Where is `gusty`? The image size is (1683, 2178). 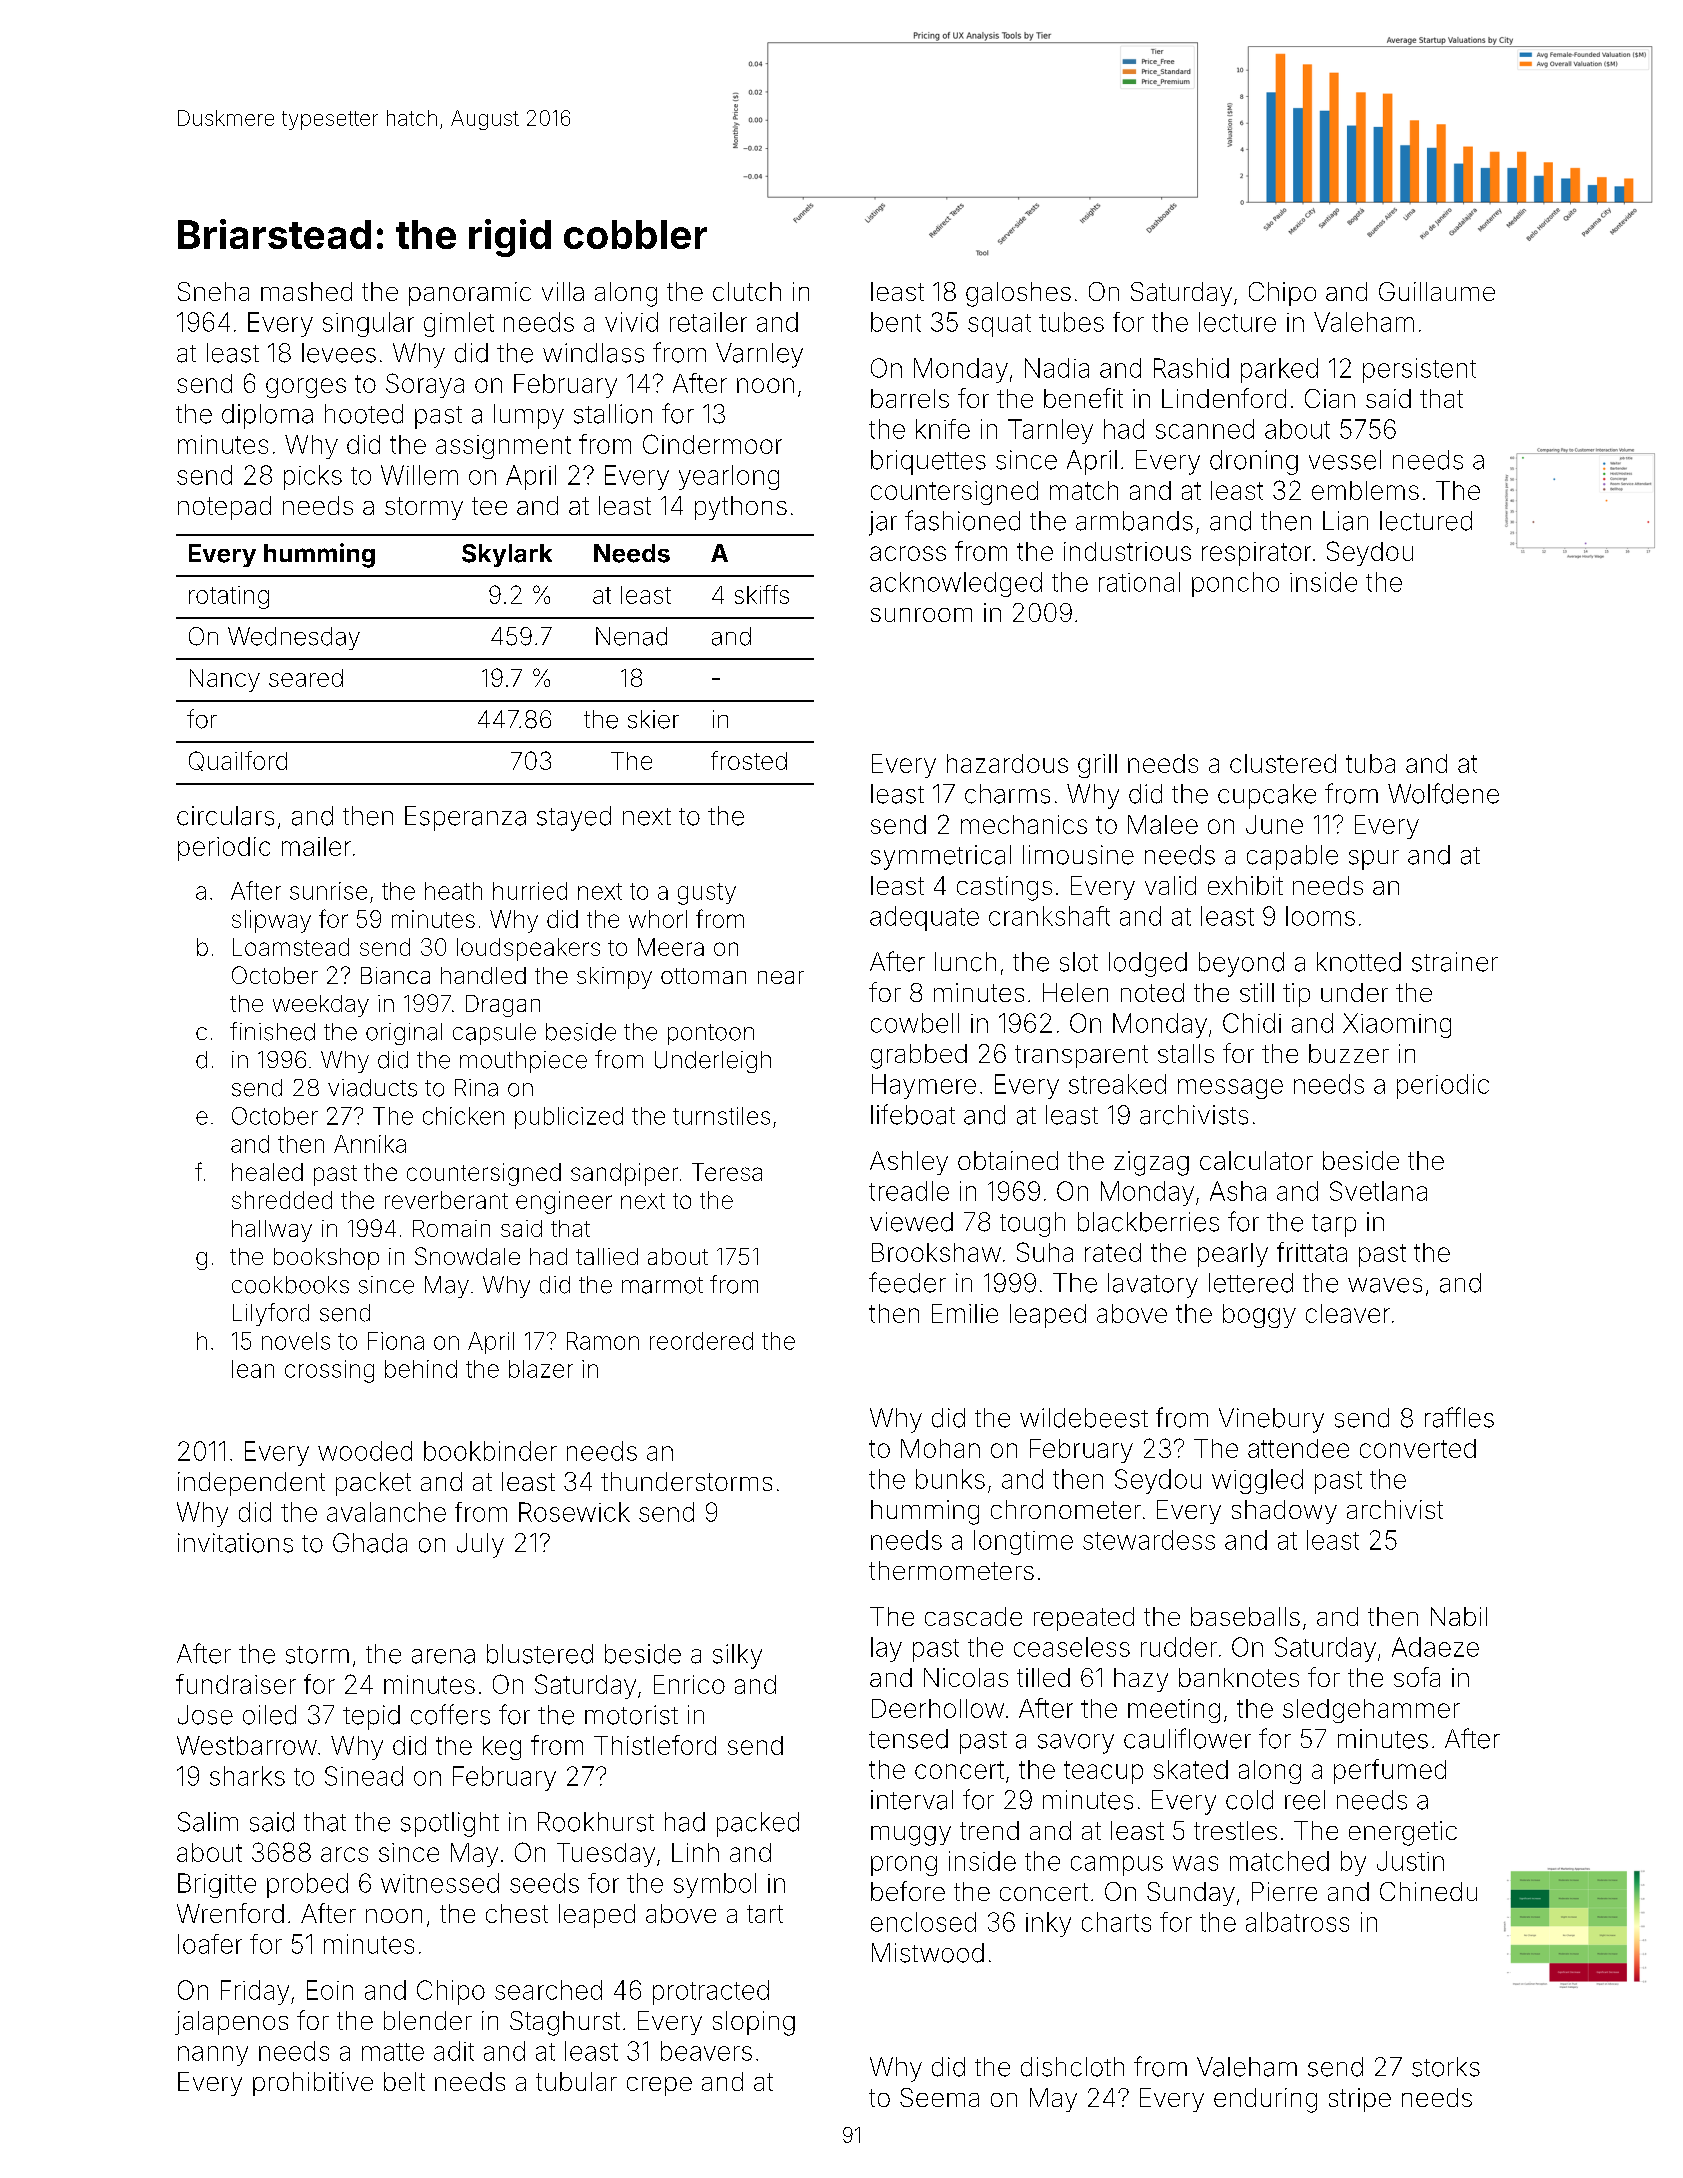 gusty is located at coordinates (707, 894).
